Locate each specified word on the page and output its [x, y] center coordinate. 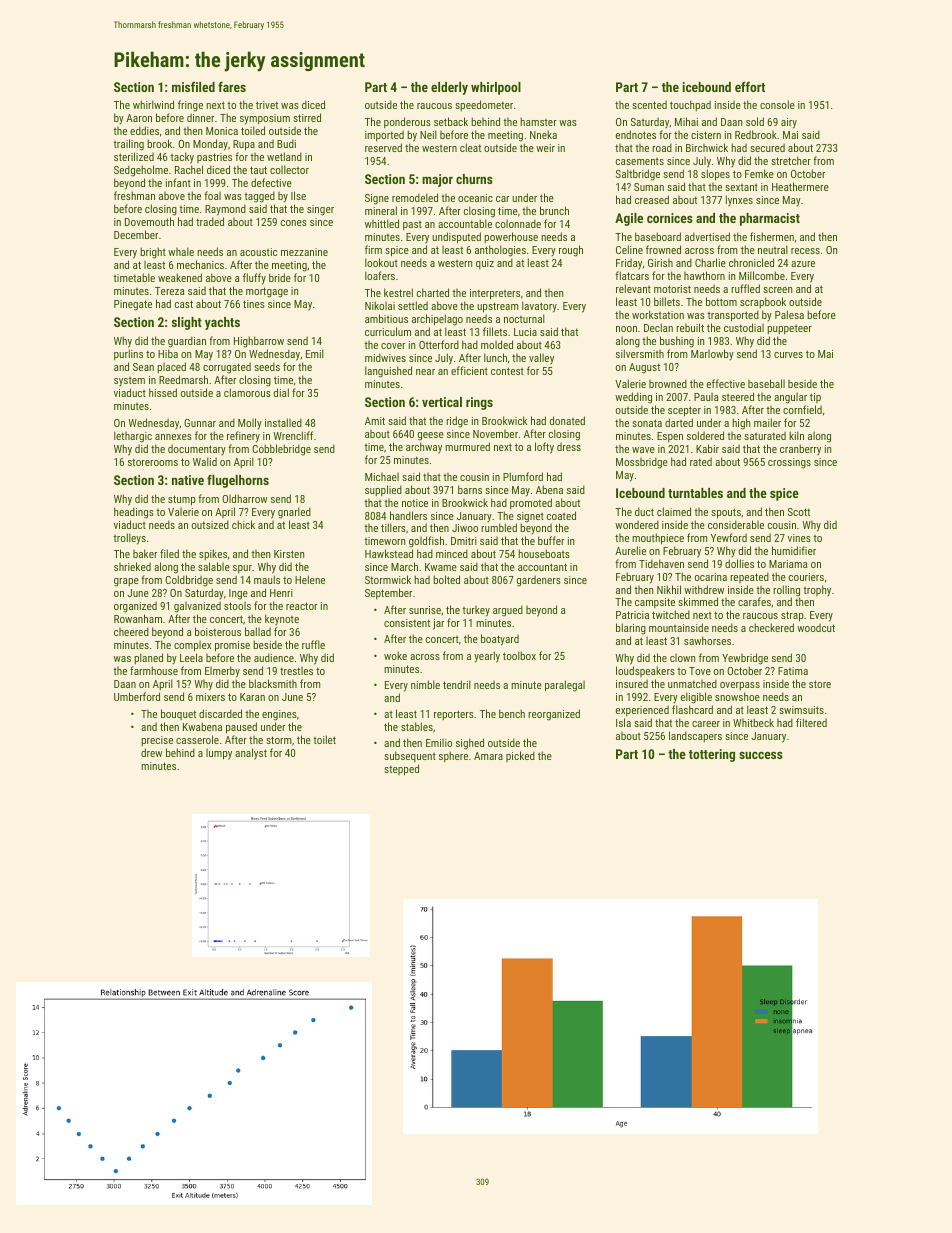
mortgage [267, 292]
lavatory [539, 307]
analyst [251, 754]
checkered [771, 627]
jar [438, 624]
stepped [401, 770]
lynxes [739, 201]
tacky [182, 158]
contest [507, 371]
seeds [267, 366]
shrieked [132, 566]
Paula [706, 396]
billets [667, 301]
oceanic [475, 198]
